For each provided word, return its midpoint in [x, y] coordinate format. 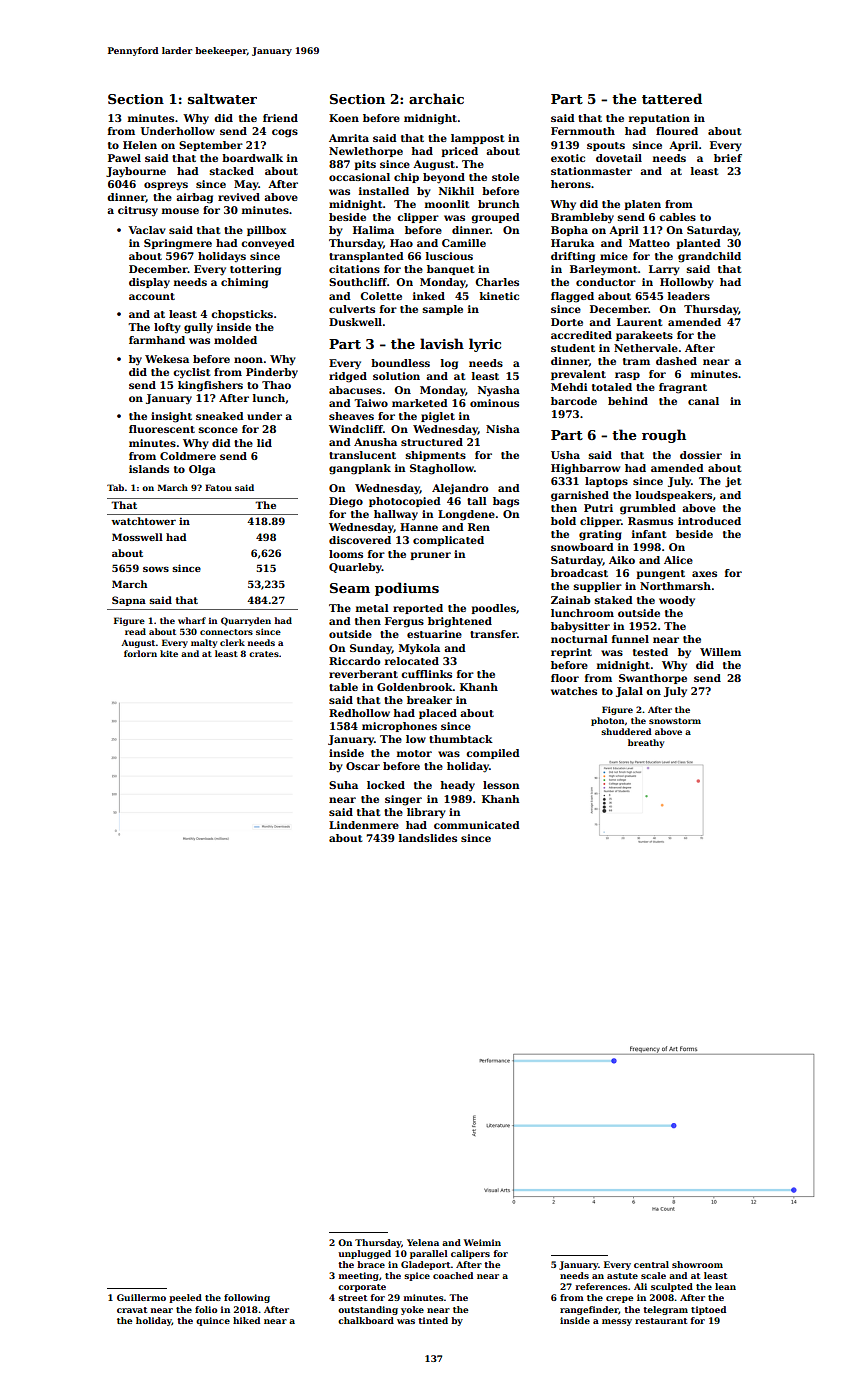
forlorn [140, 653]
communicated [477, 825]
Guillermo [141, 1297]
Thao [276, 385]
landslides [428, 838]
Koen [344, 118]
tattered [672, 98]
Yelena [423, 1242]
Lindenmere [364, 825]
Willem [720, 652]
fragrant [683, 388]
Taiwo [371, 403]
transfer [493, 634]
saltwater [222, 98]
